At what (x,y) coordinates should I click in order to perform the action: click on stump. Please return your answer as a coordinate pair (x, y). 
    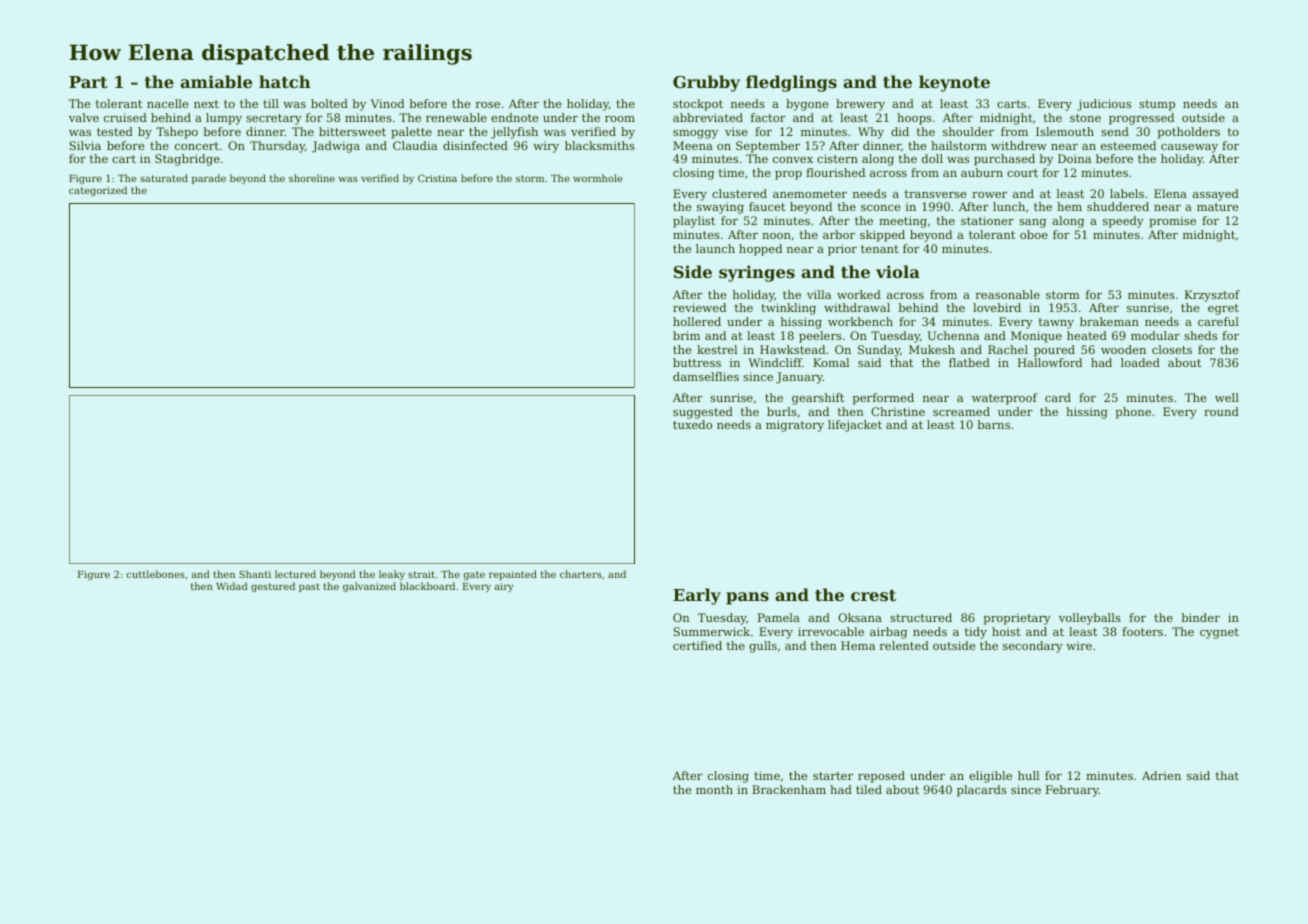
    Looking at the image, I should click on (1157, 105).
